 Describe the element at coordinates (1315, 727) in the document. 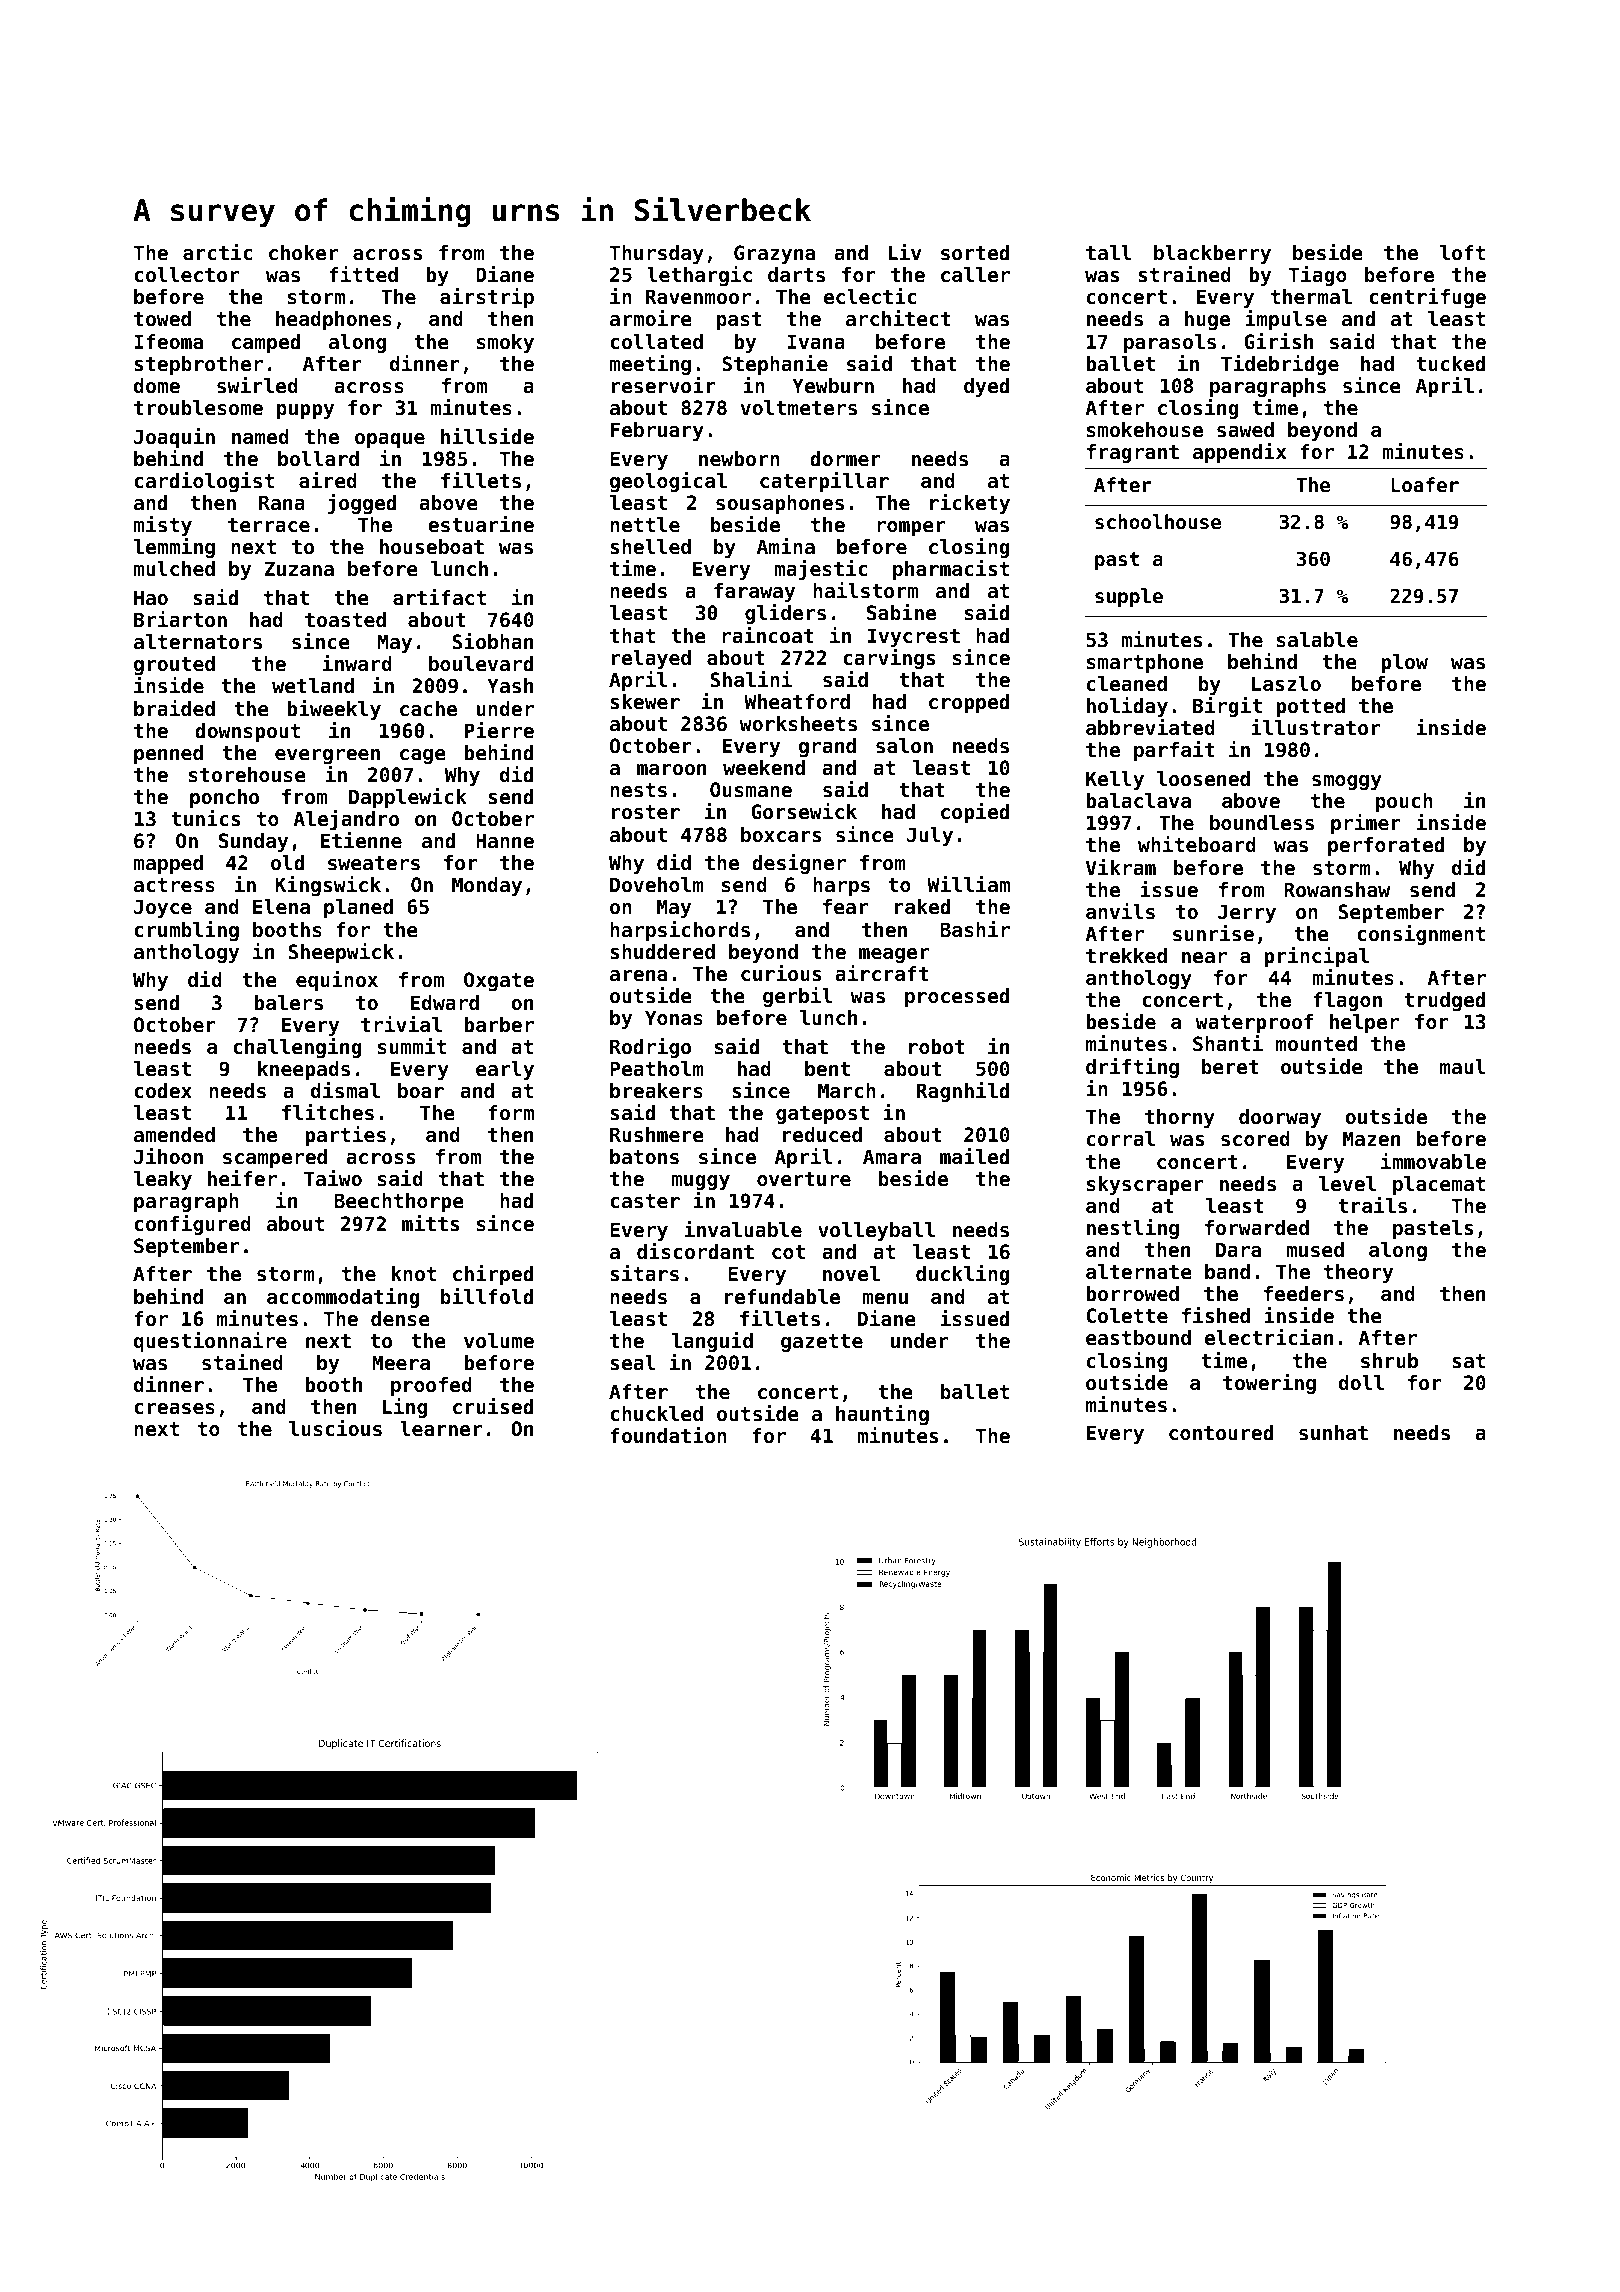

I see `illustrator` at that location.
